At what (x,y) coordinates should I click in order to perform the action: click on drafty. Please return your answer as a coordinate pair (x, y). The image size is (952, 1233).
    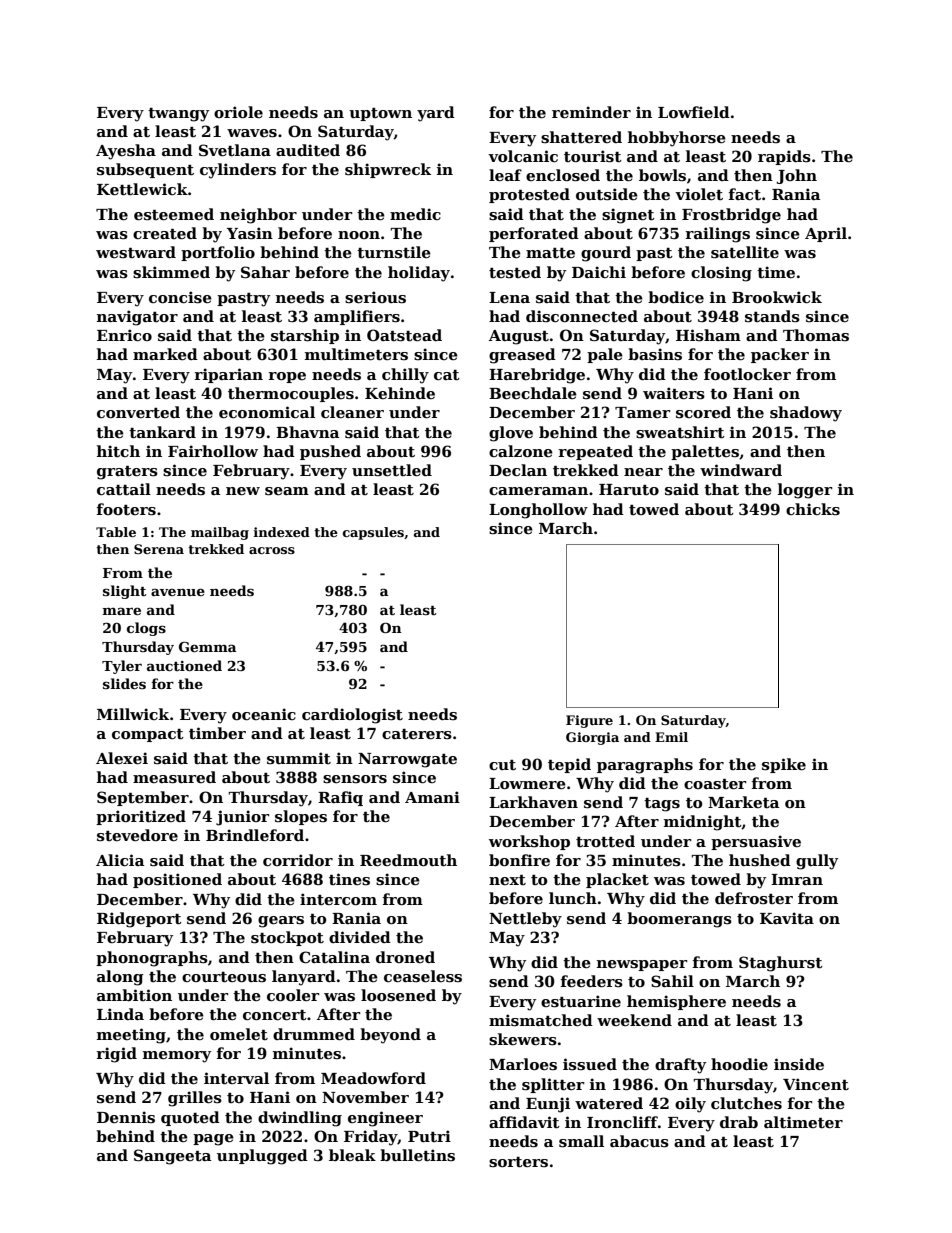
    Looking at the image, I should click on (680, 1066).
